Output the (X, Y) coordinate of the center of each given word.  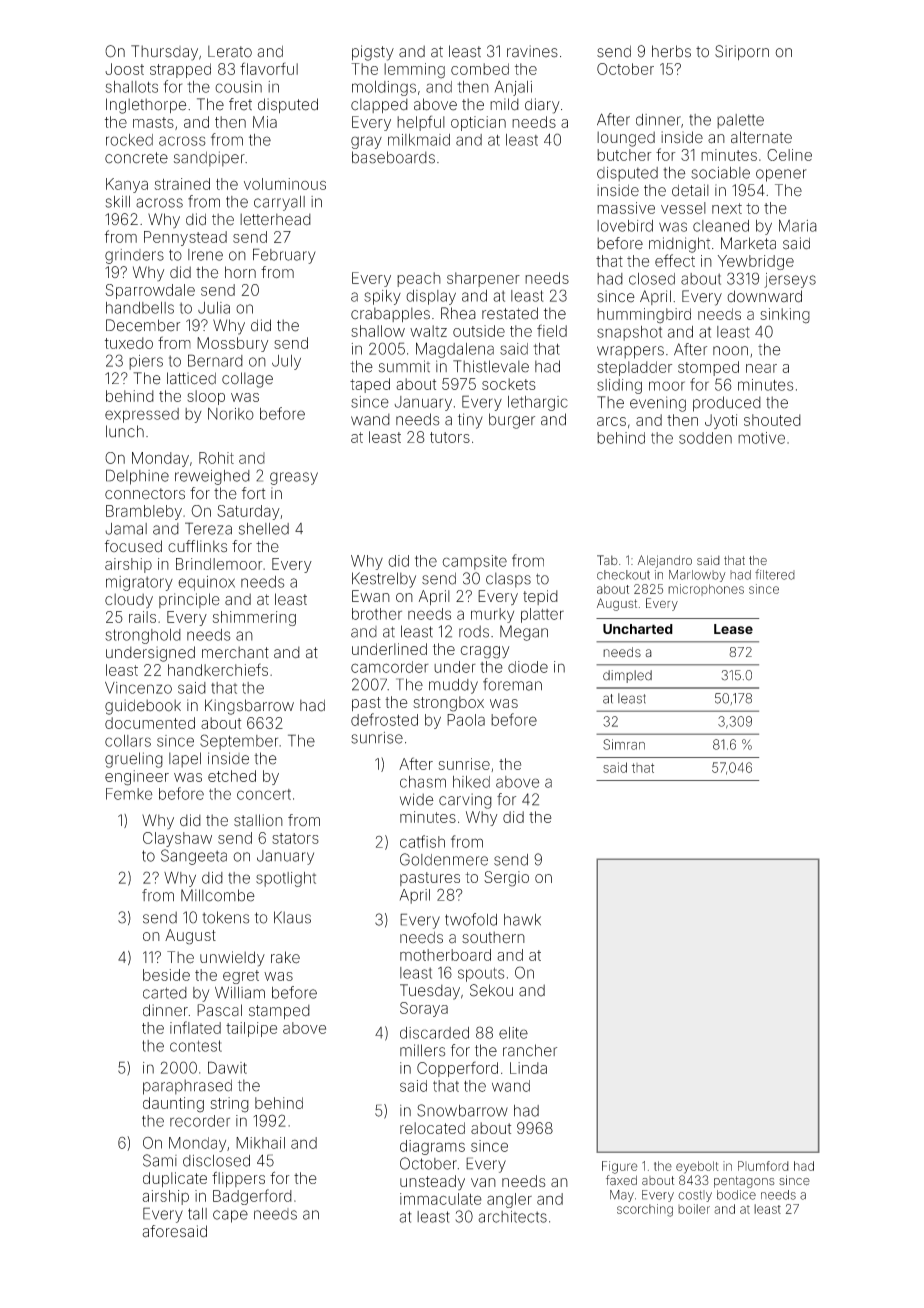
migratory (139, 583)
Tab (607, 560)
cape (230, 1216)
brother (377, 614)
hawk (522, 920)
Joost (124, 69)
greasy (294, 478)
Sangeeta (194, 857)
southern (493, 937)
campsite (474, 562)
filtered (775, 574)
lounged (626, 139)
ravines (532, 51)
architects (512, 1217)
